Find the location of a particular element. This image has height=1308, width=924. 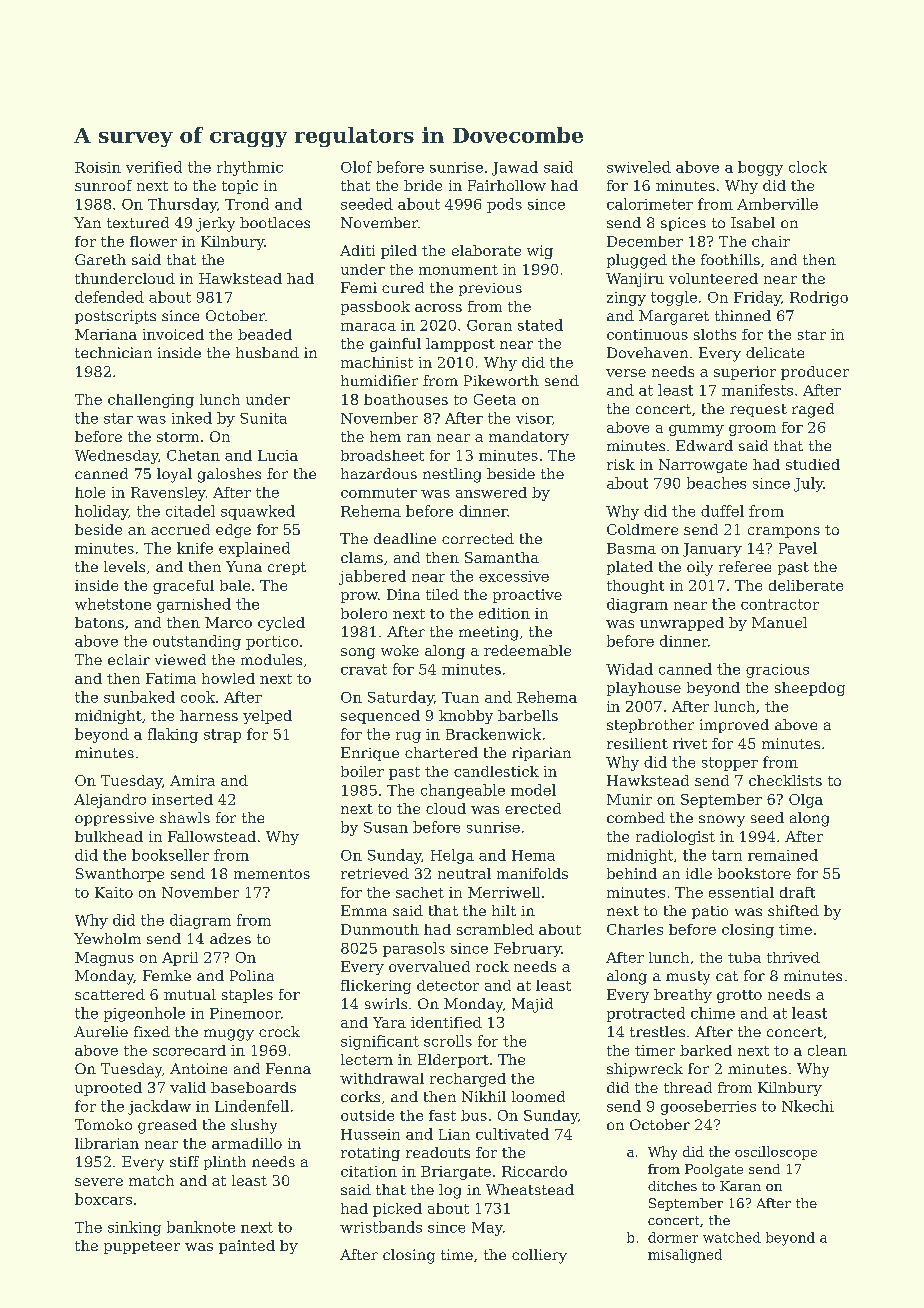

risk is located at coordinates (621, 464).
